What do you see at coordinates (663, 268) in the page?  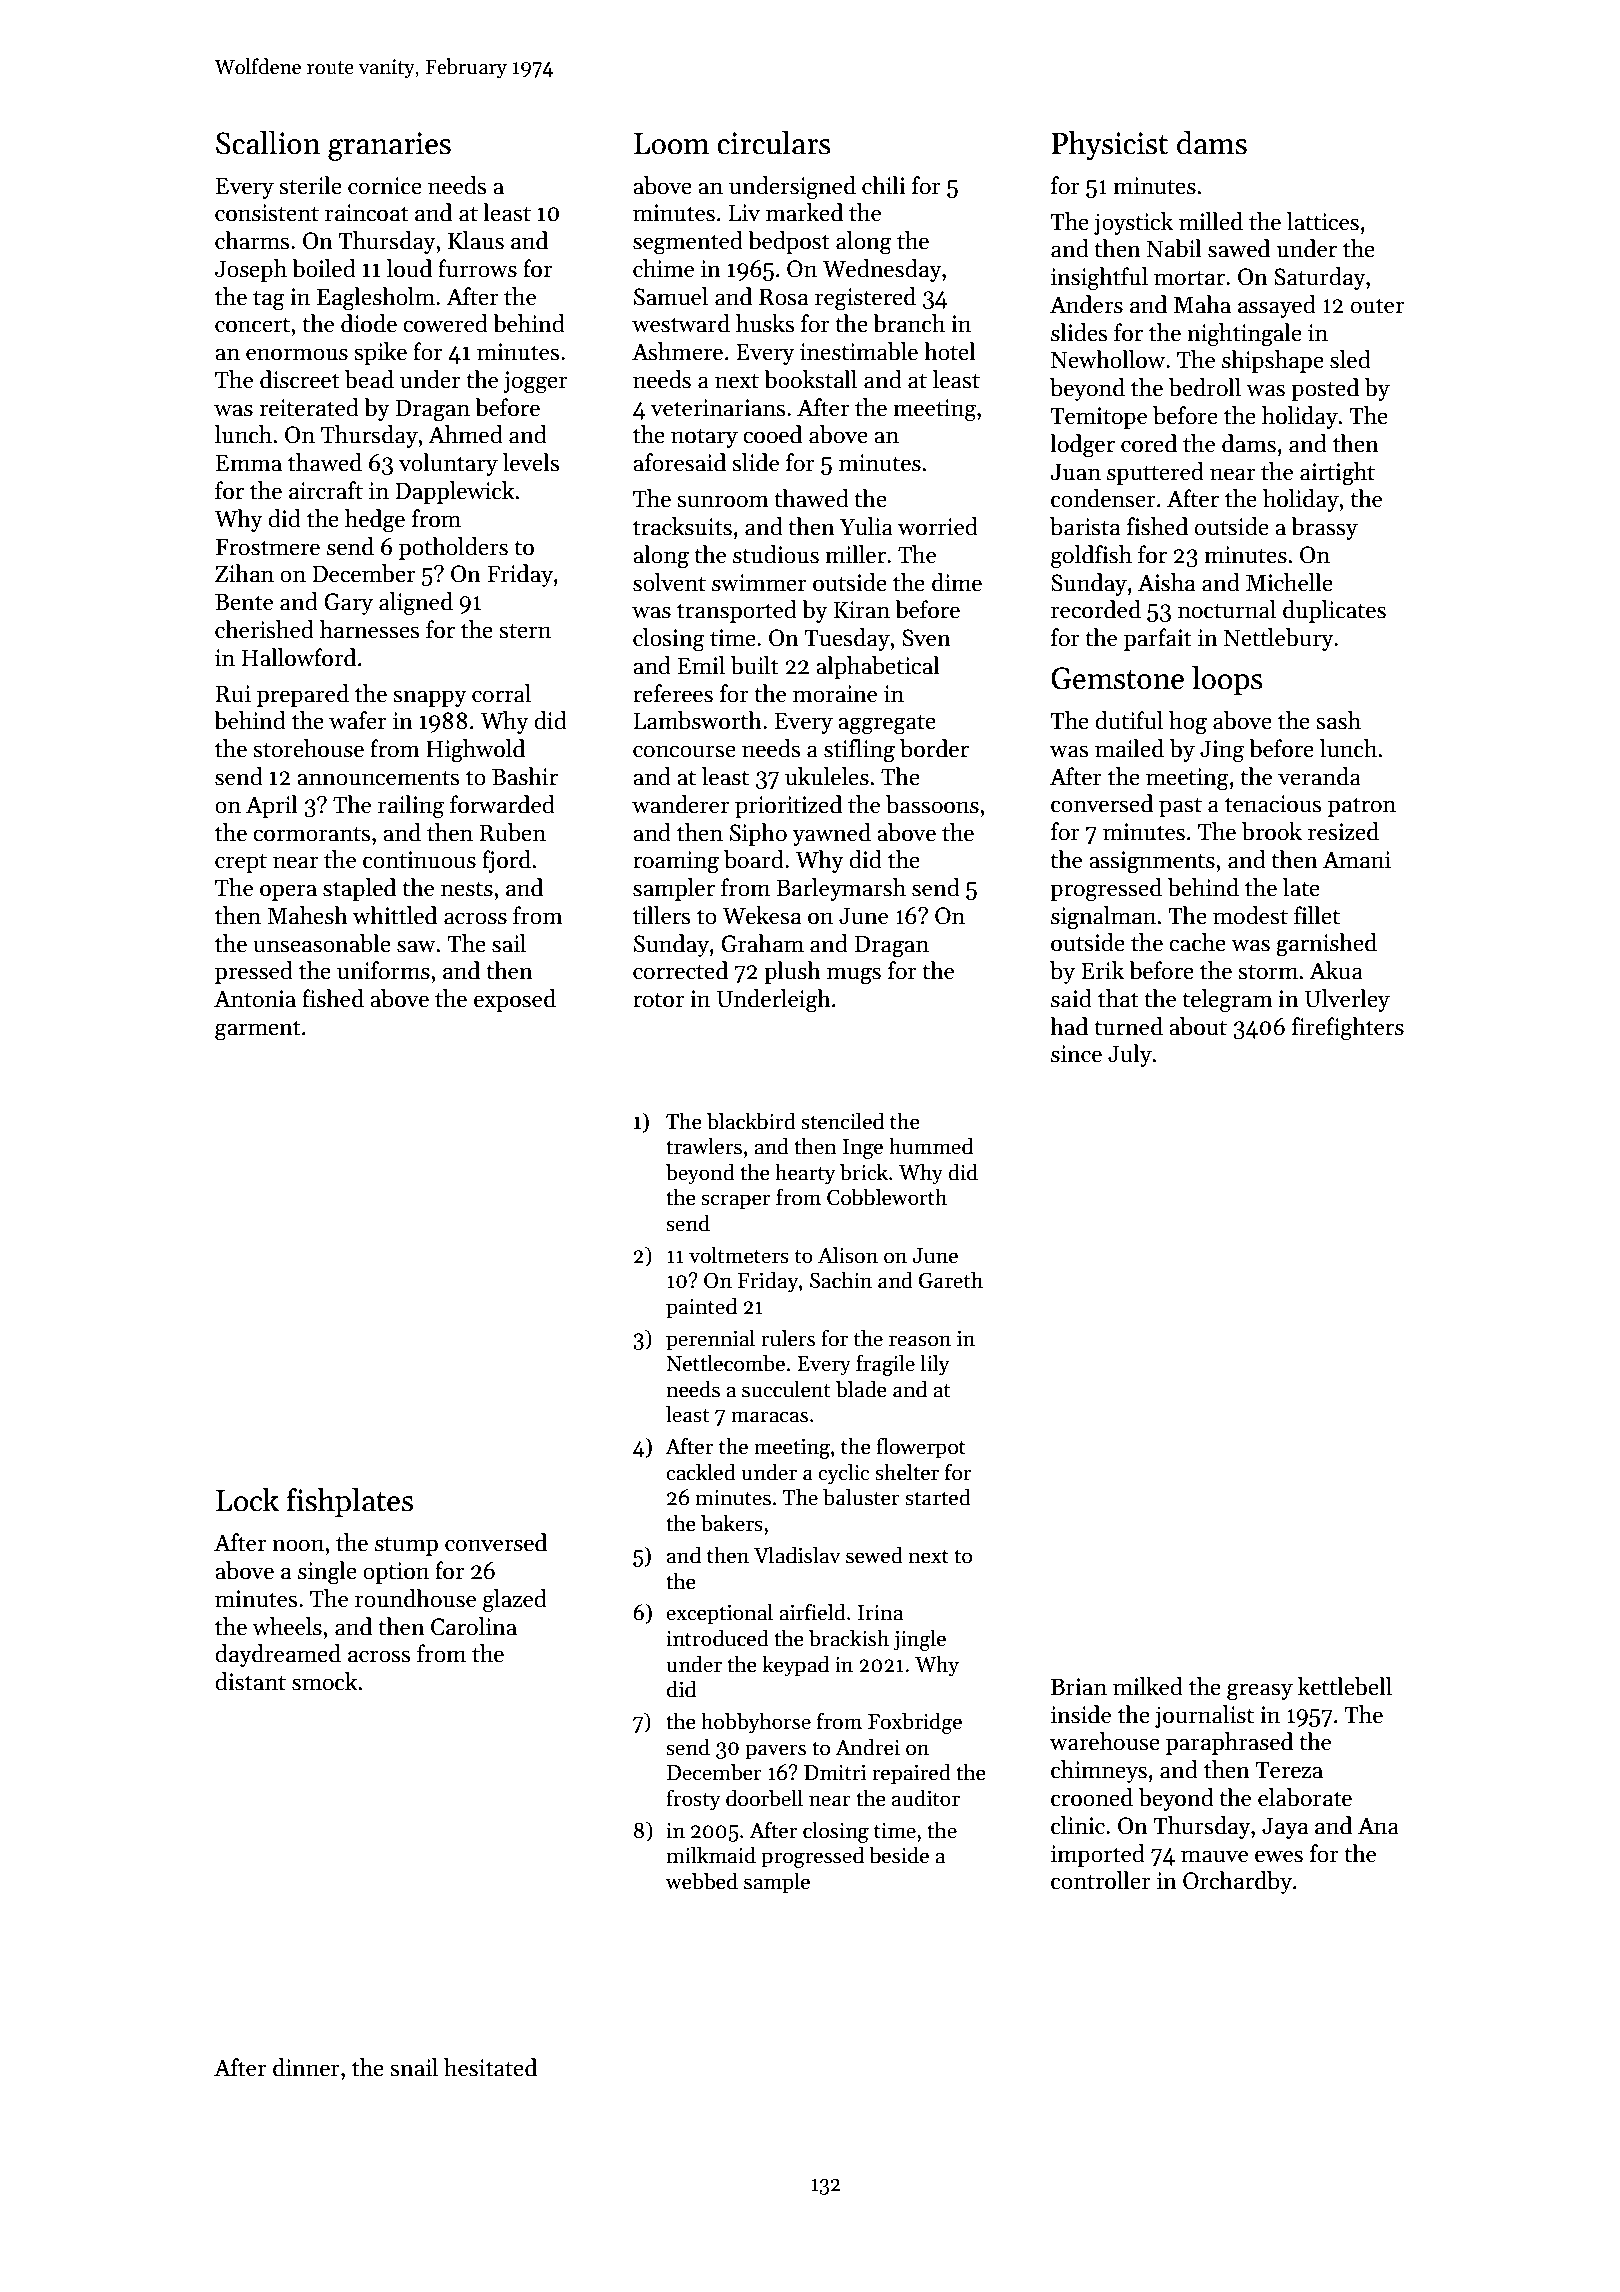 I see `chime` at bounding box center [663, 268].
